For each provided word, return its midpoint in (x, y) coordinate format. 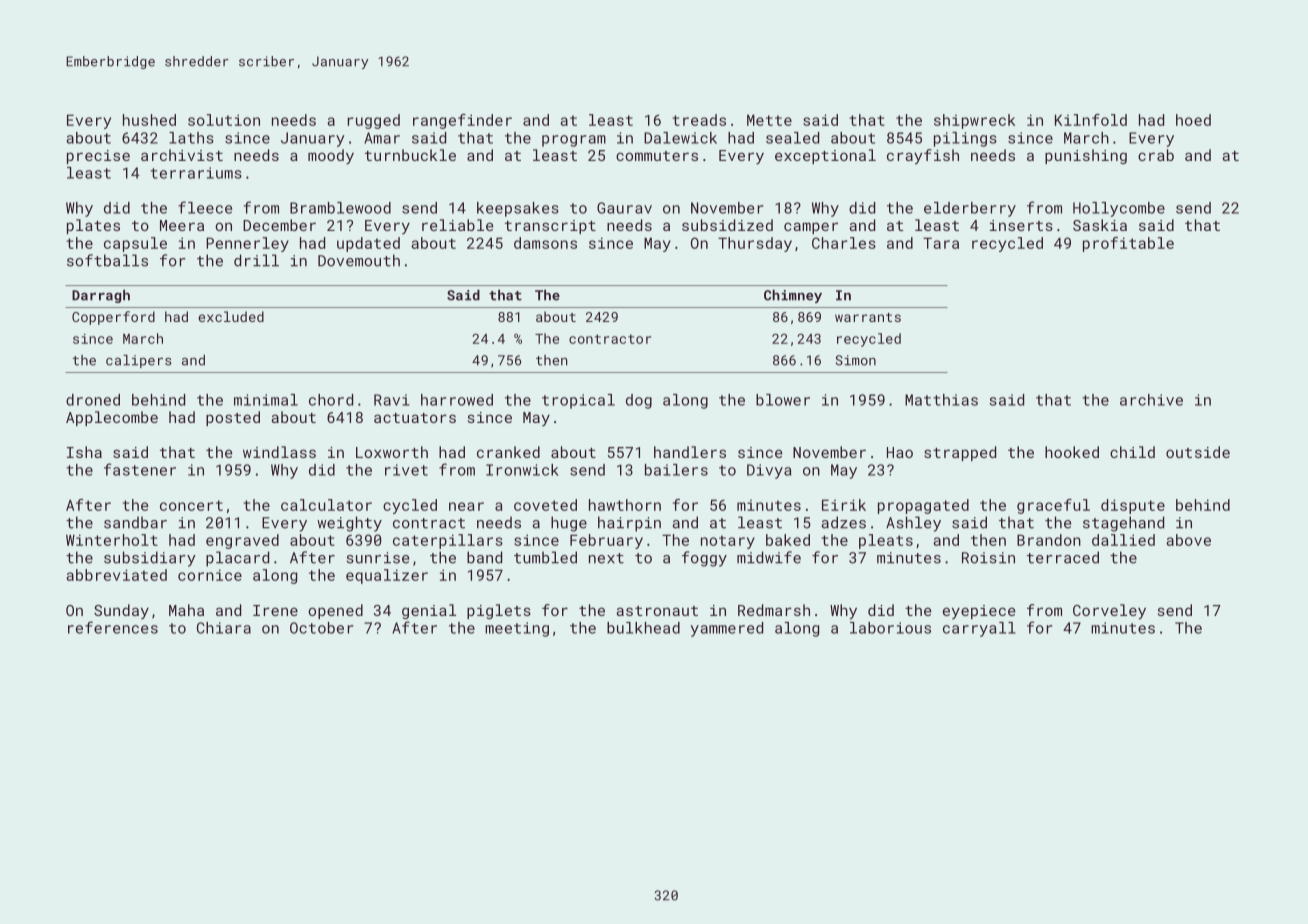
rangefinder (462, 121)
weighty (349, 524)
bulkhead (643, 628)
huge (569, 524)
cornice (210, 575)
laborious (890, 628)
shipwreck (974, 121)
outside (1198, 452)
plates (93, 226)
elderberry (970, 209)
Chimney (793, 296)
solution (224, 120)
